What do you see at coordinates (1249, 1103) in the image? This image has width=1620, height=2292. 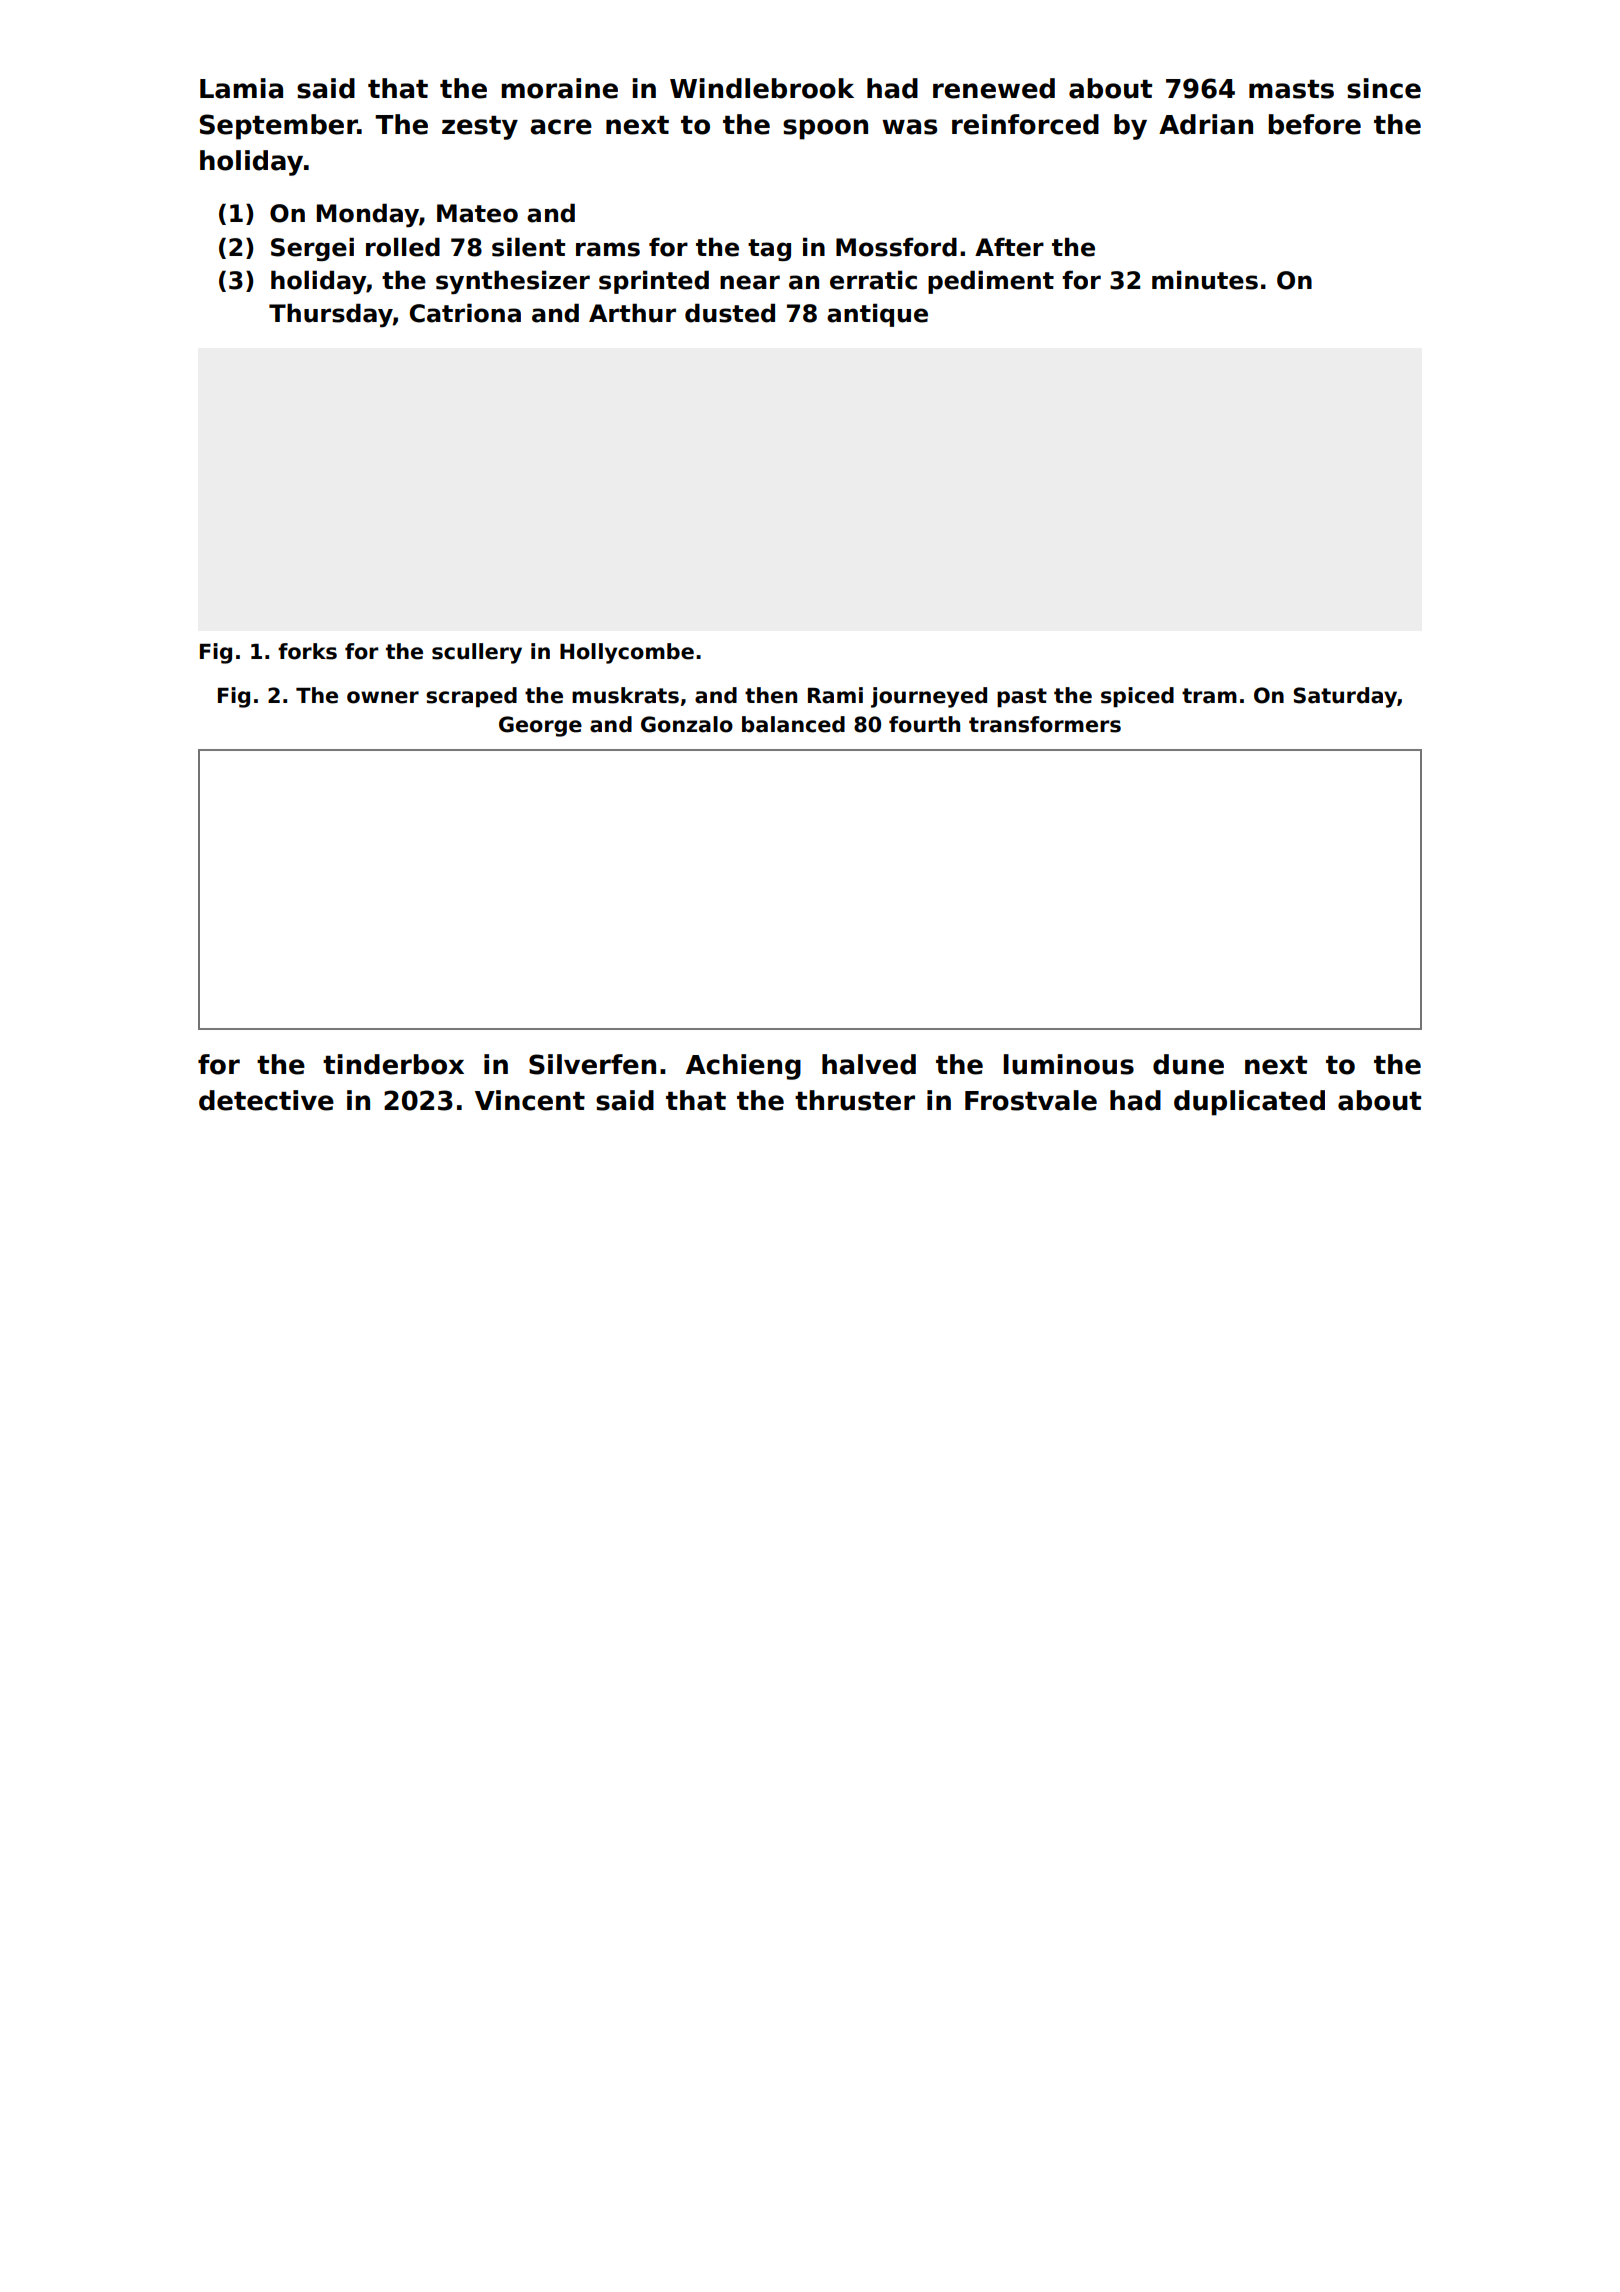 I see `duplicated` at bounding box center [1249, 1103].
